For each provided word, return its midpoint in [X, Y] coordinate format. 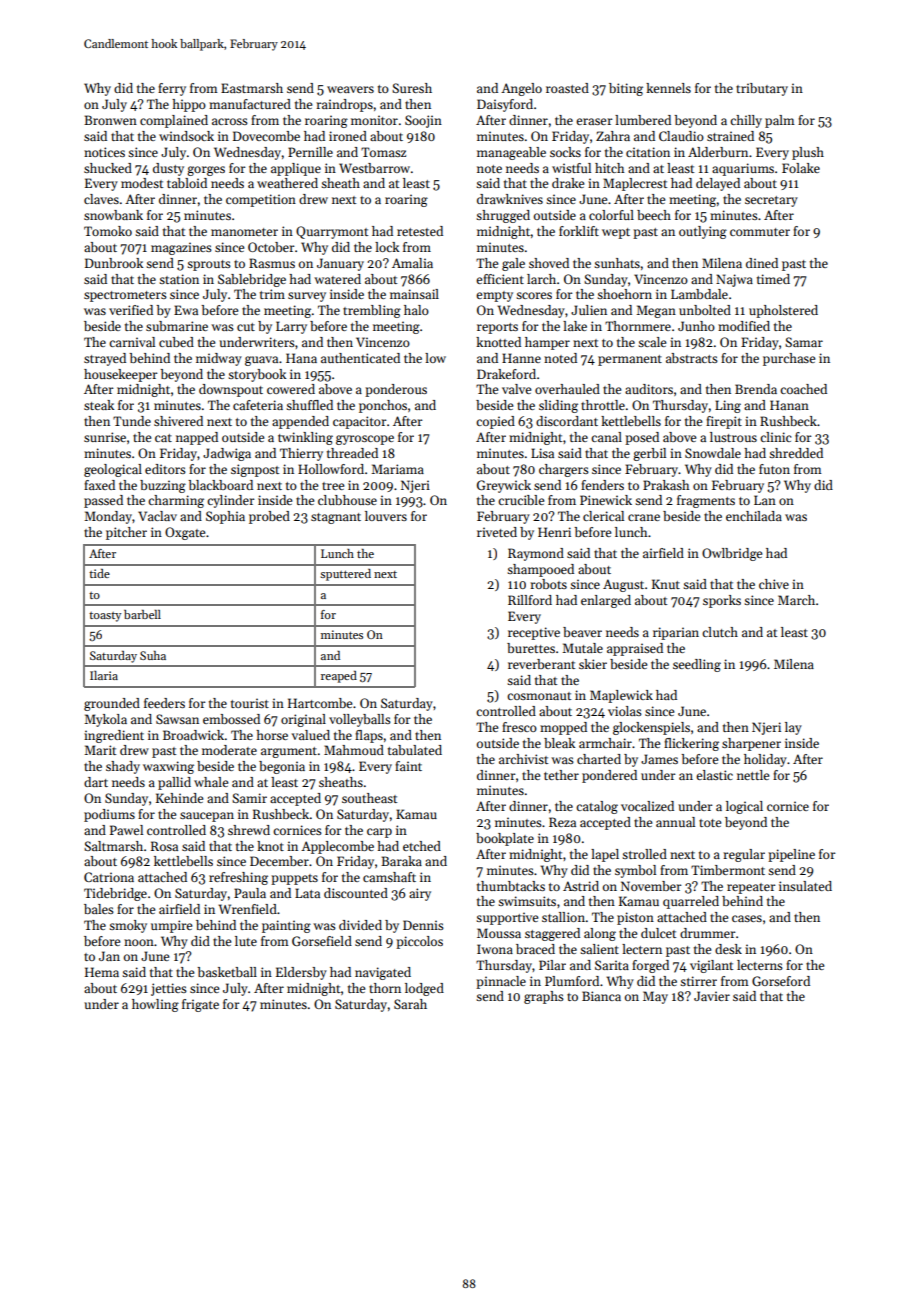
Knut [666, 584]
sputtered [345, 575]
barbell [142, 614]
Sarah [410, 1004]
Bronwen [110, 120]
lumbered [643, 120]
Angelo [521, 89]
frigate [200, 1005]
